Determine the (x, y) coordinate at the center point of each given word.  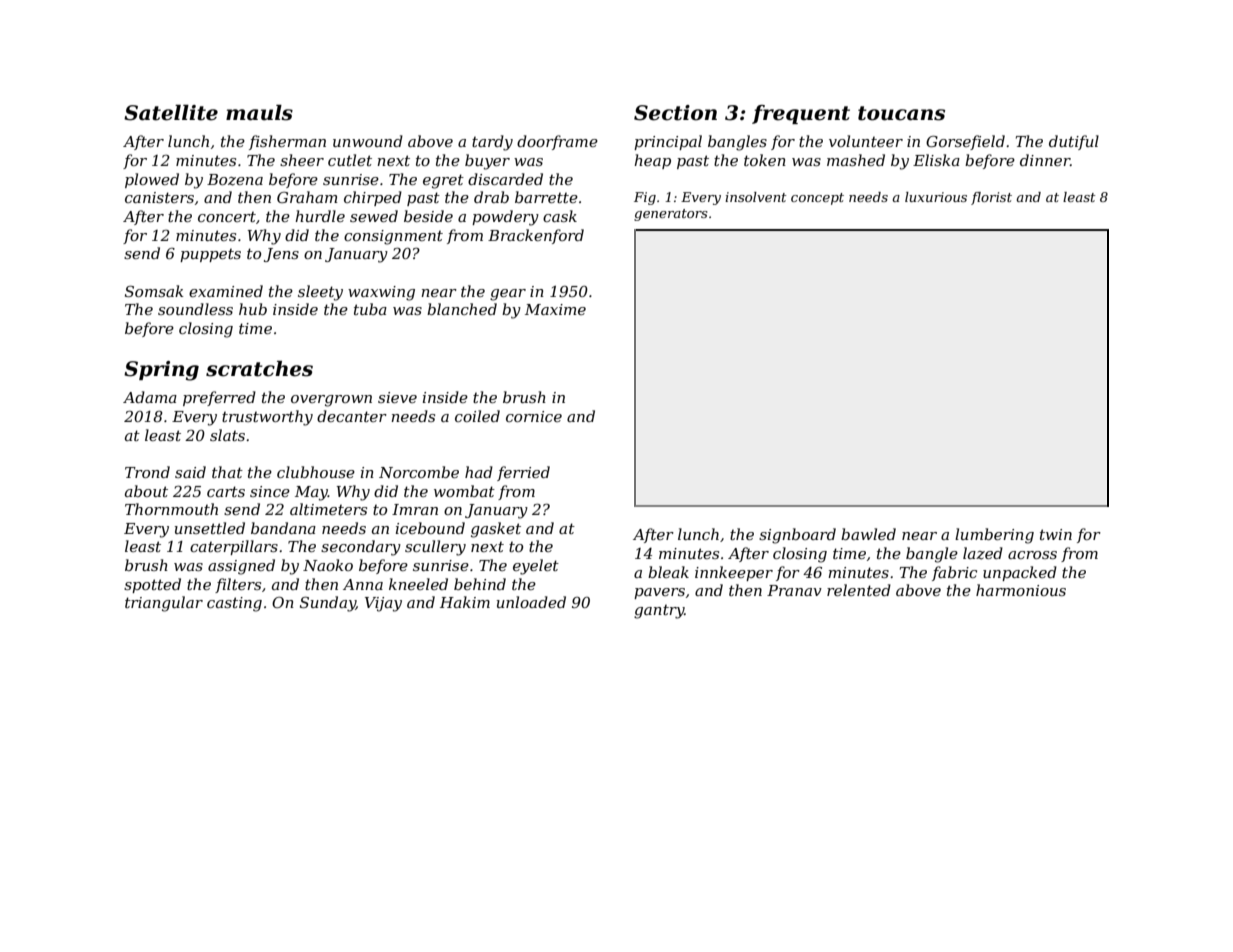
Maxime (555, 309)
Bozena (235, 180)
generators (671, 215)
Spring (161, 371)
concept (817, 199)
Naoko (328, 565)
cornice (534, 416)
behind (480, 584)
